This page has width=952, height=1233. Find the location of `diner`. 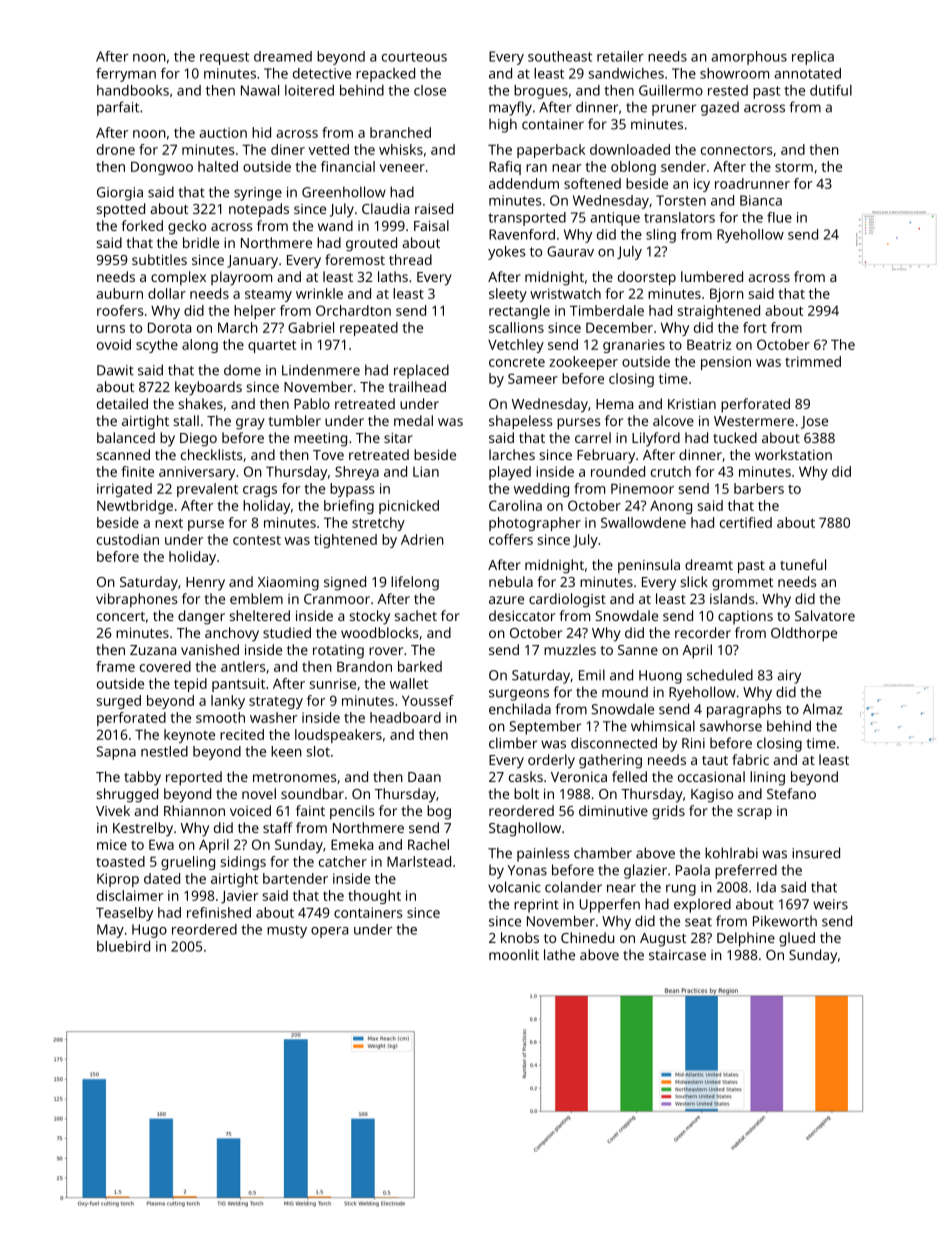

diner is located at coordinates (288, 149).
